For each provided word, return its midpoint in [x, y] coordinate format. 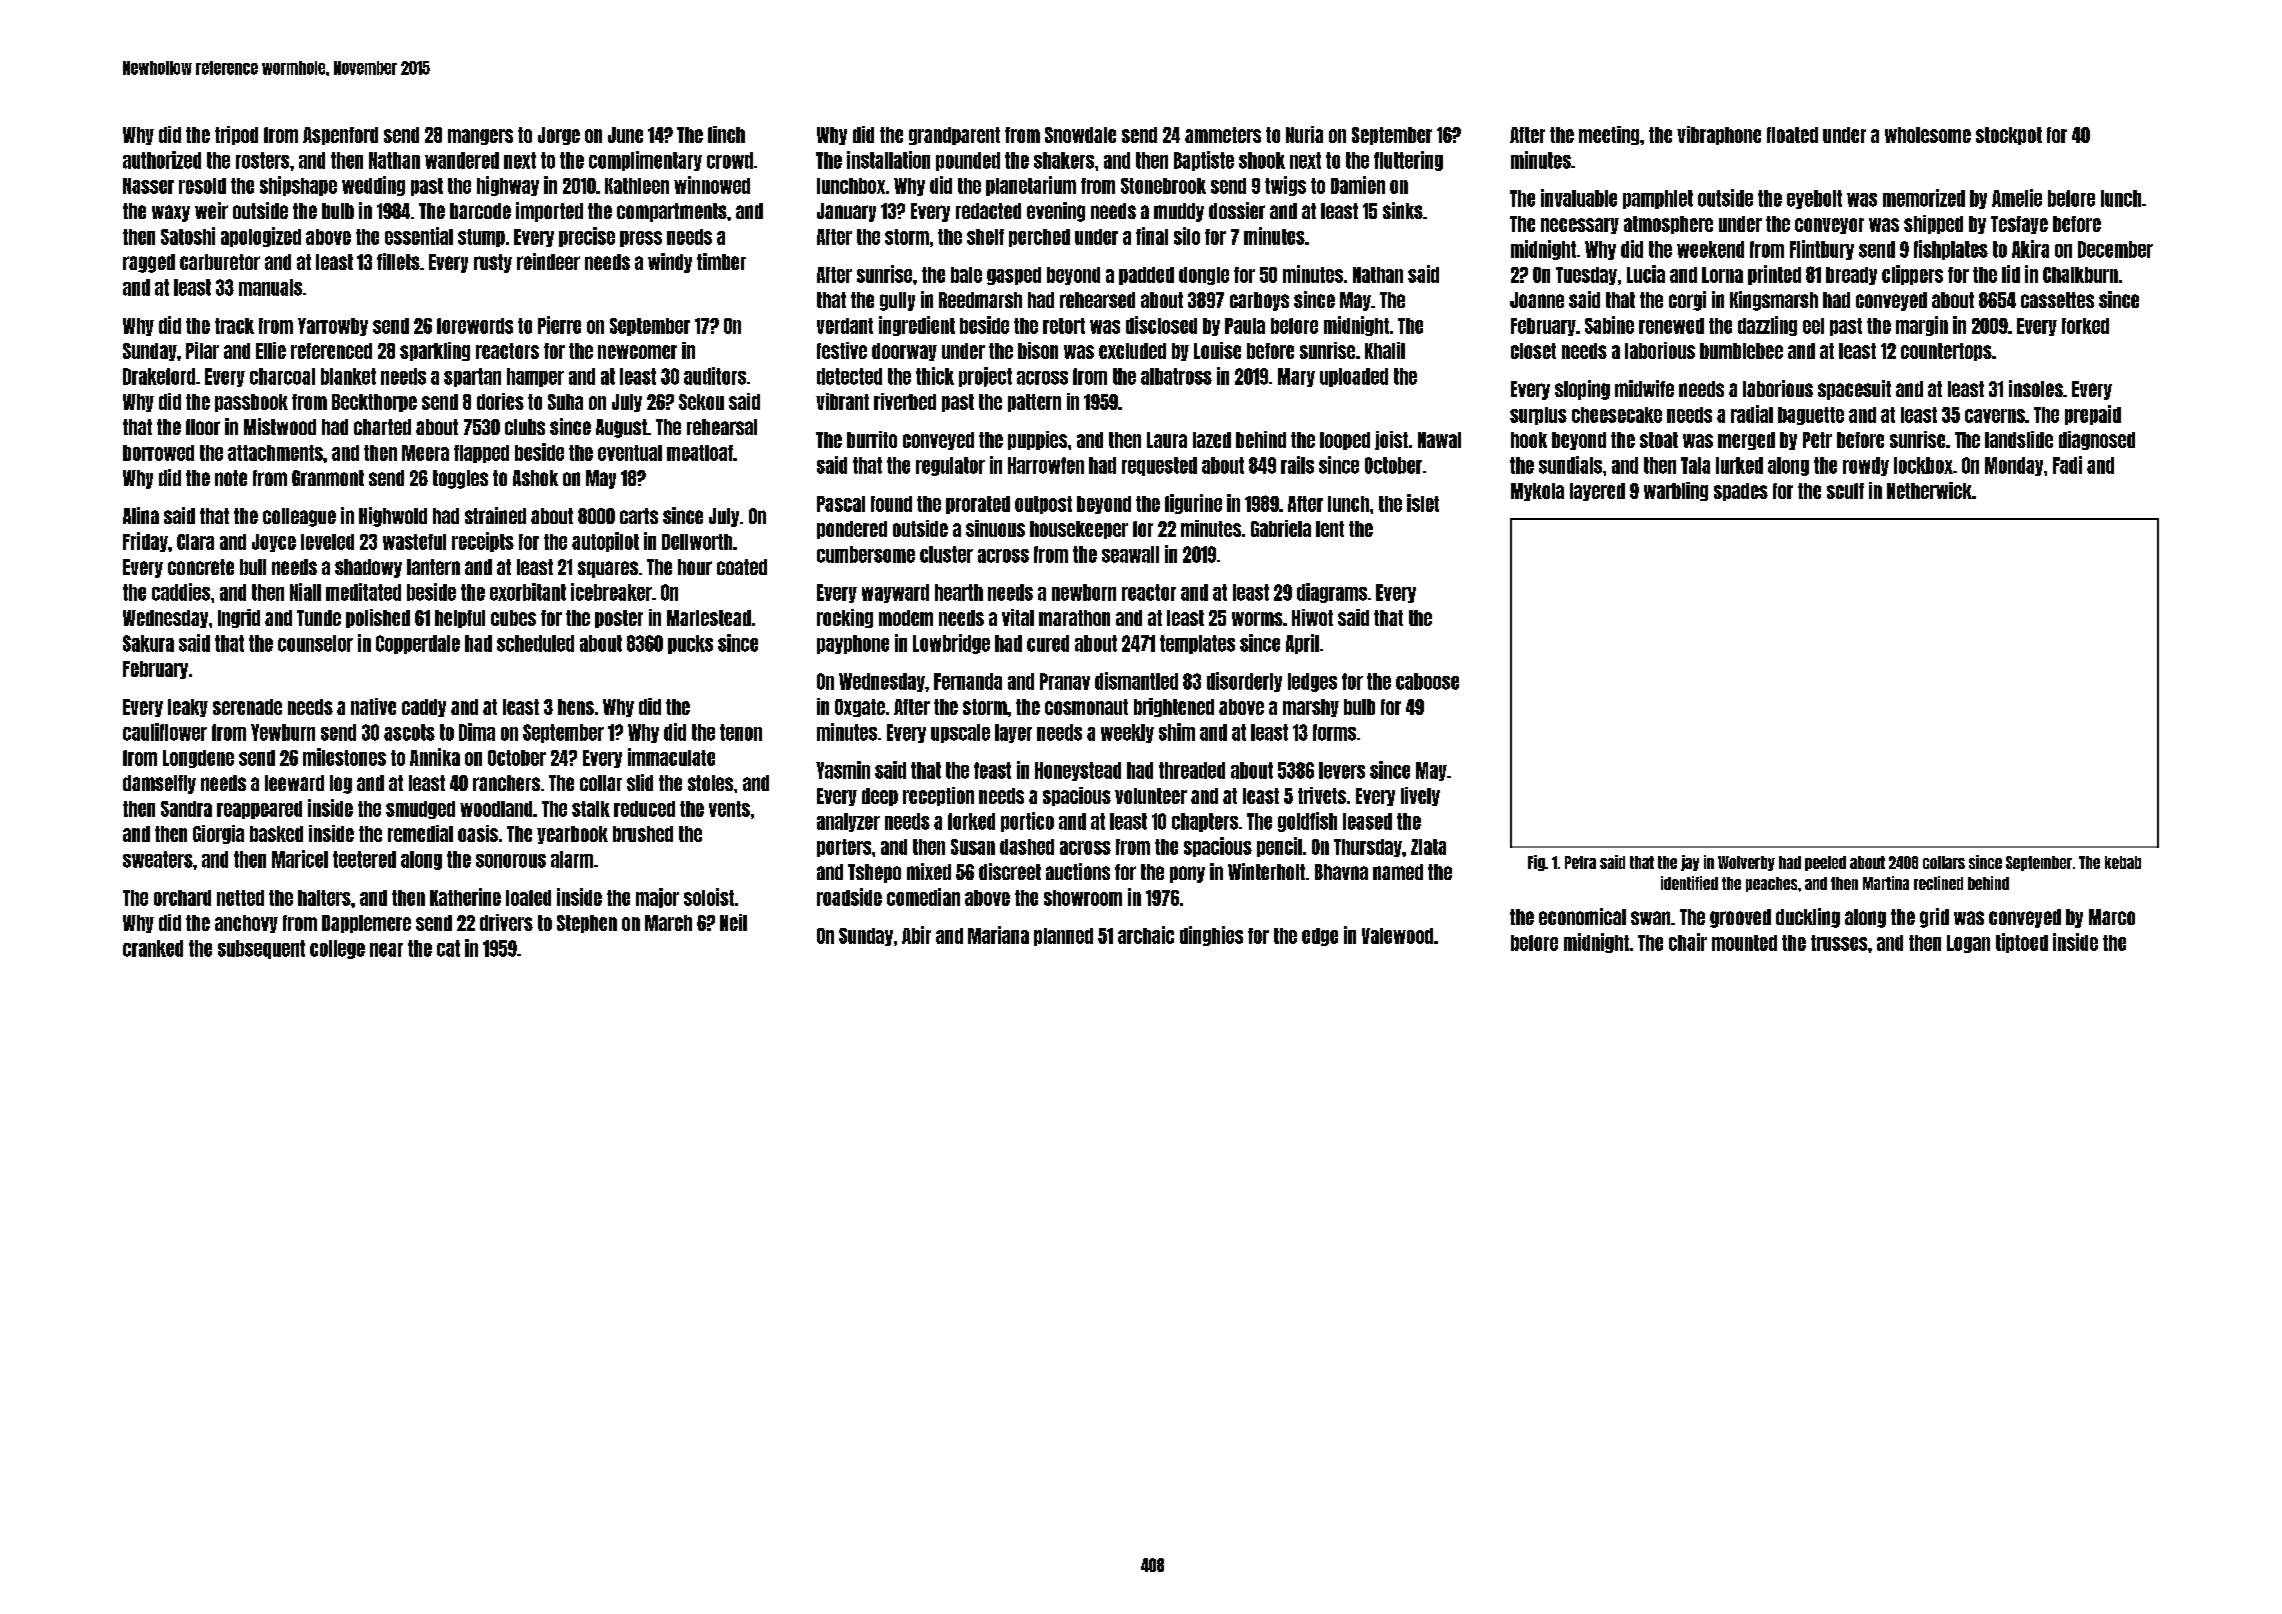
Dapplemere [366, 924]
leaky [188, 708]
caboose [1427, 681]
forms [1334, 732]
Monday [2014, 466]
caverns [1995, 416]
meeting [1609, 135]
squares [608, 569]
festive [842, 350]
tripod [236, 135]
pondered [852, 530]
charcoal [282, 376]
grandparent [954, 136]
